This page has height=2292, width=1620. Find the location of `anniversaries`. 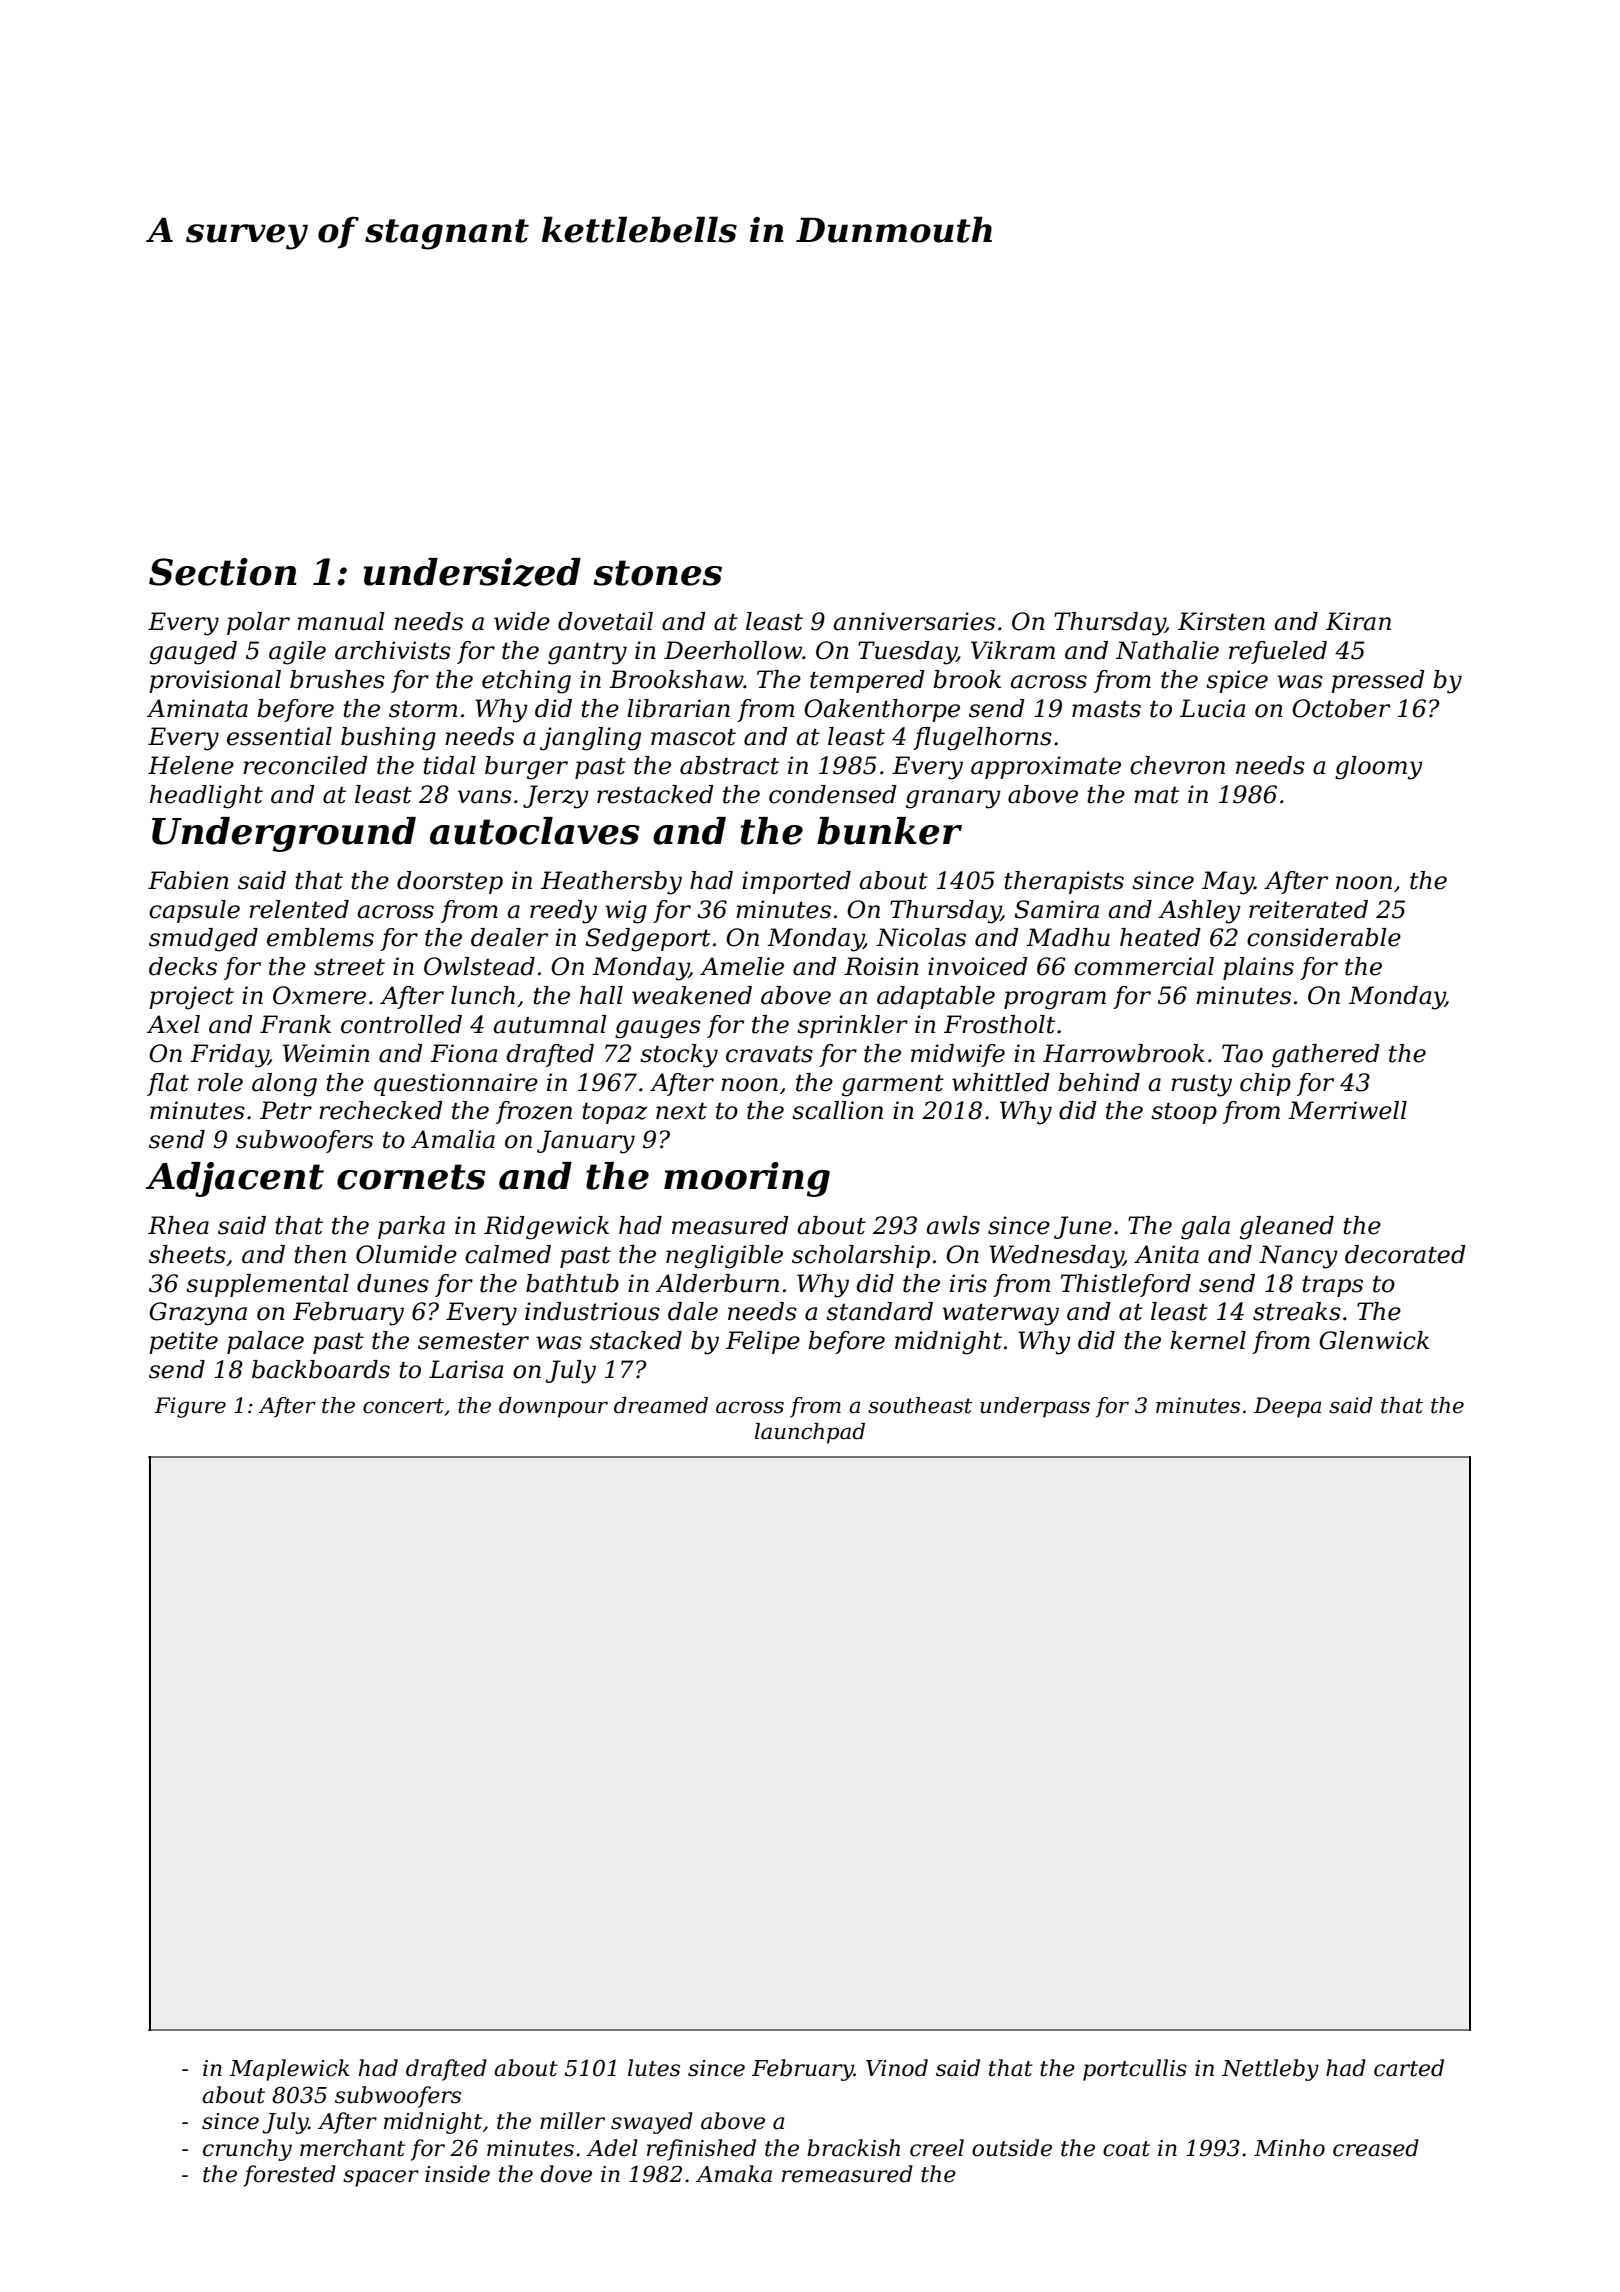

anniversaries is located at coordinates (914, 621).
